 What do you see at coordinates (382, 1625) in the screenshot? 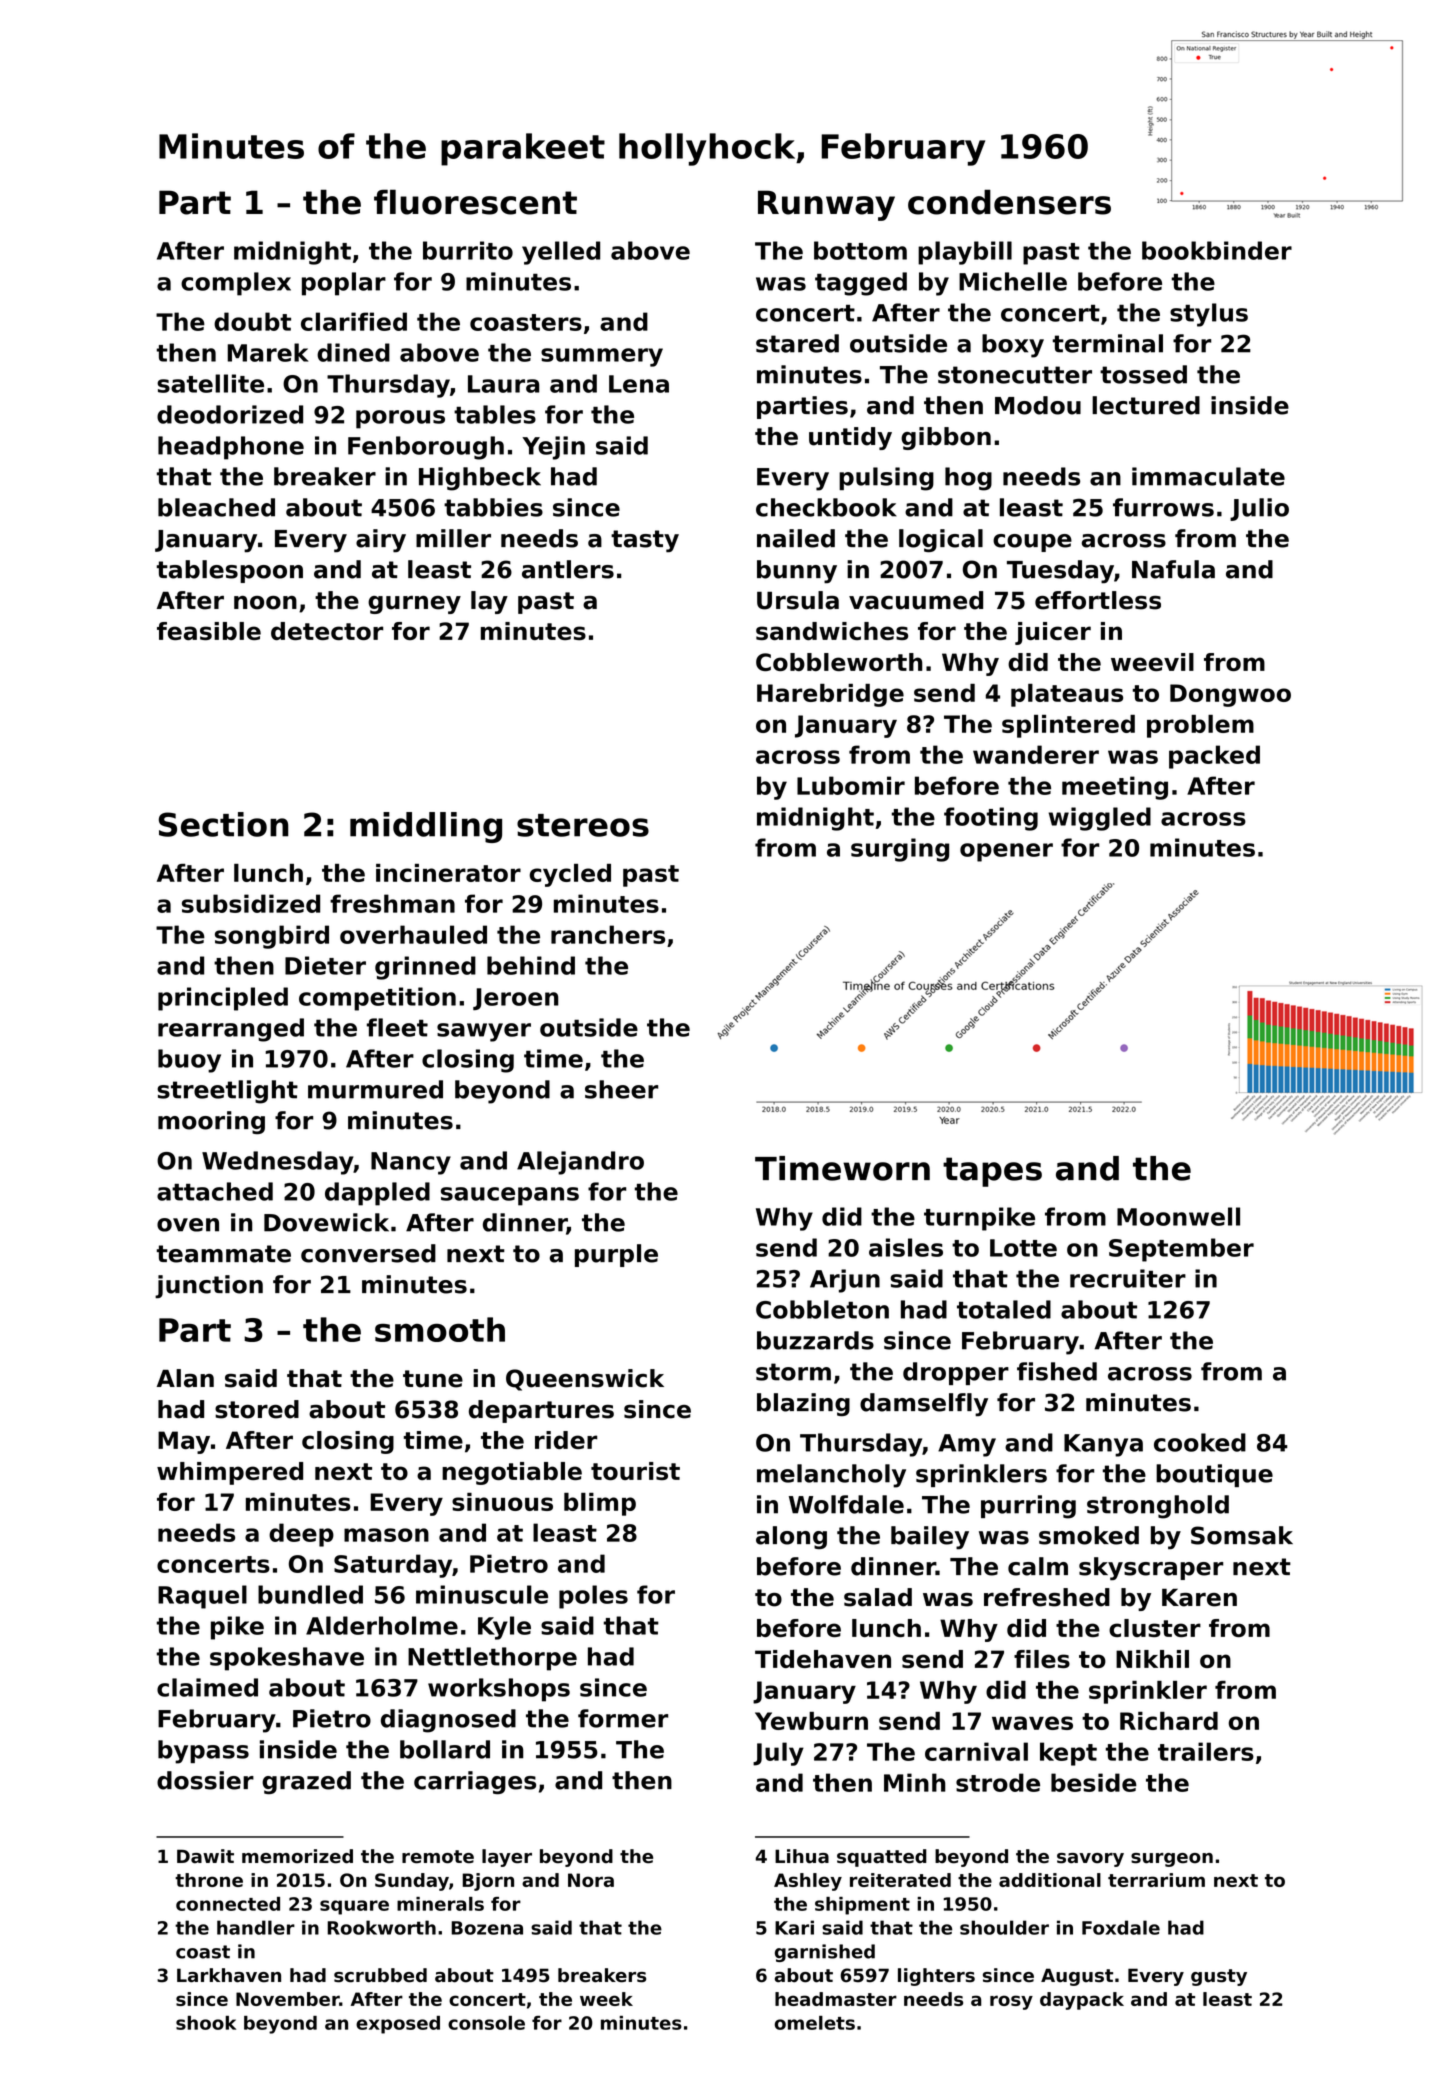
I see `Alderholme` at bounding box center [382, 1625].
